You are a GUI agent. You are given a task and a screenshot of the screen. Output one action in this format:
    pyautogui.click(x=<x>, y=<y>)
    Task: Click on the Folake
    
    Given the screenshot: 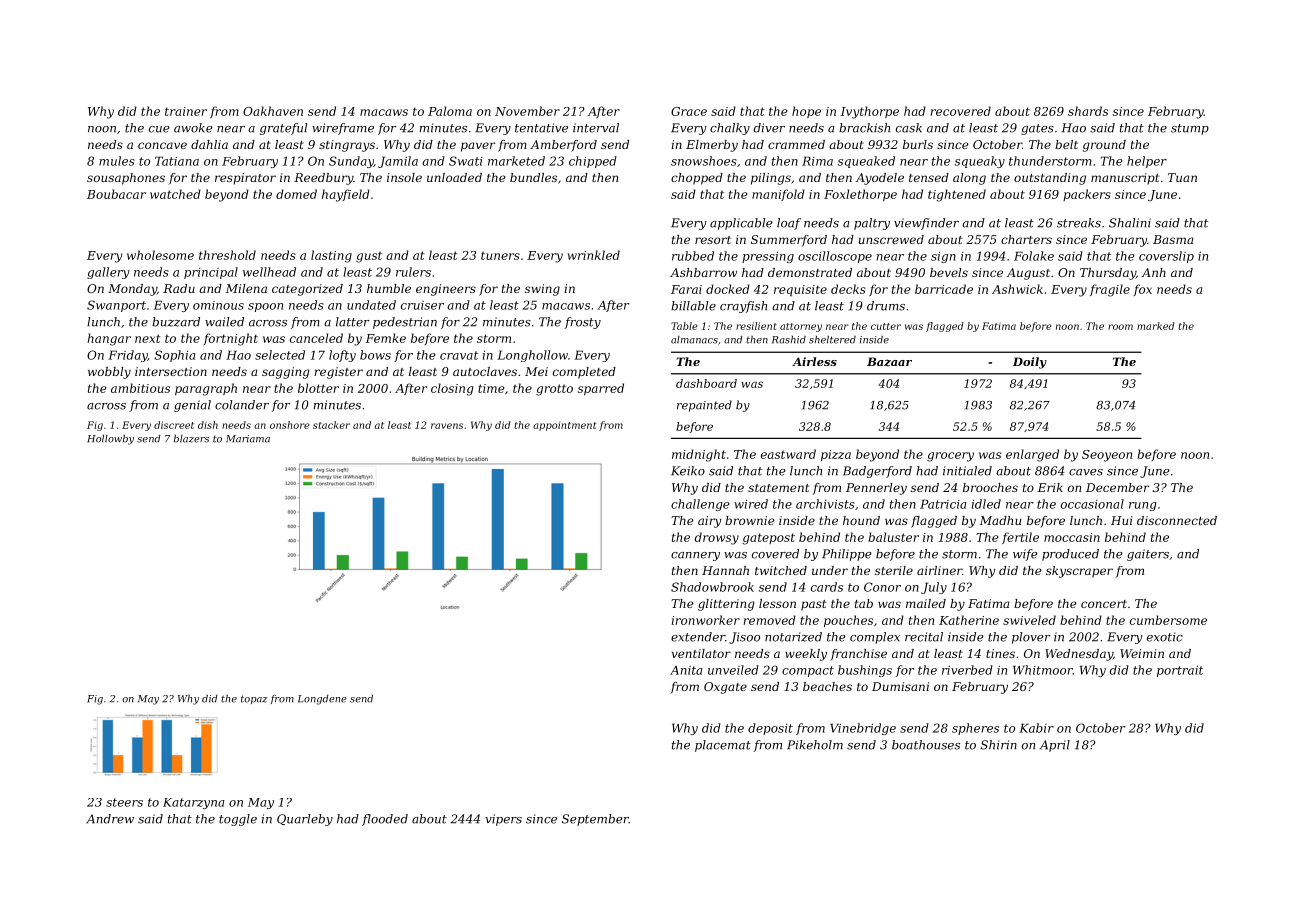 What is the action you would take?
    pyautogui.click(x=1034, y=256)
